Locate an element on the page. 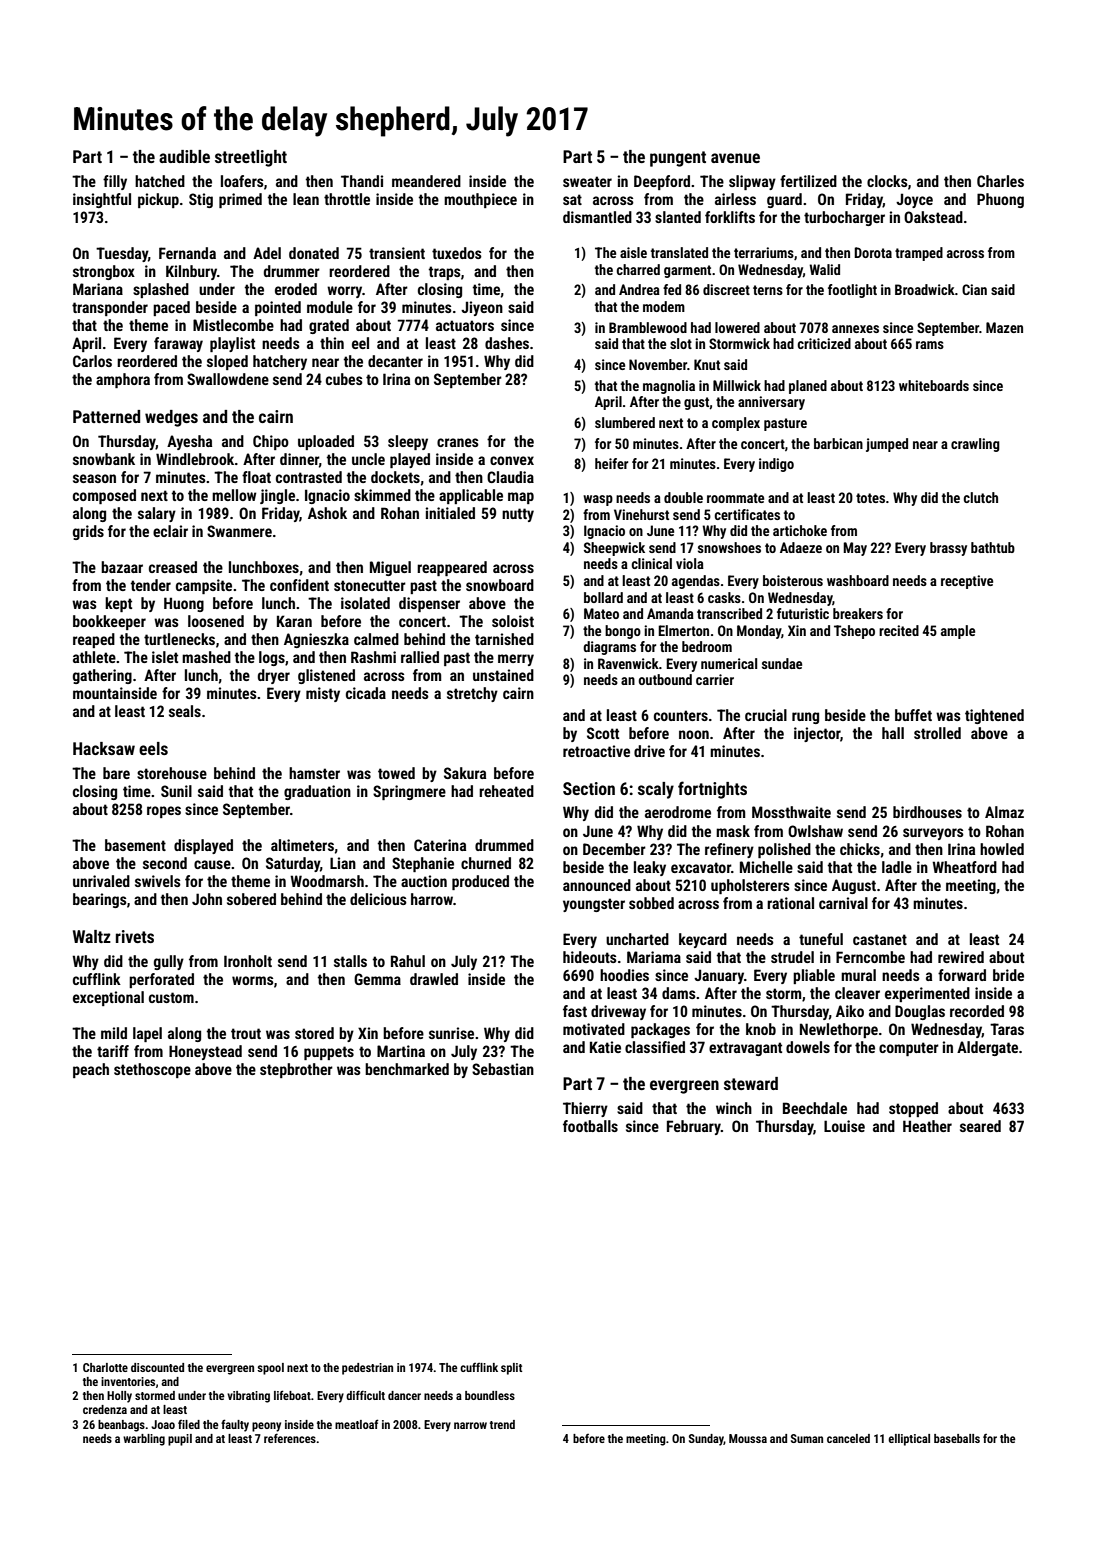 The width and height of the page is (1097, 1551). Springmere is located at coordinates (409, 792).
